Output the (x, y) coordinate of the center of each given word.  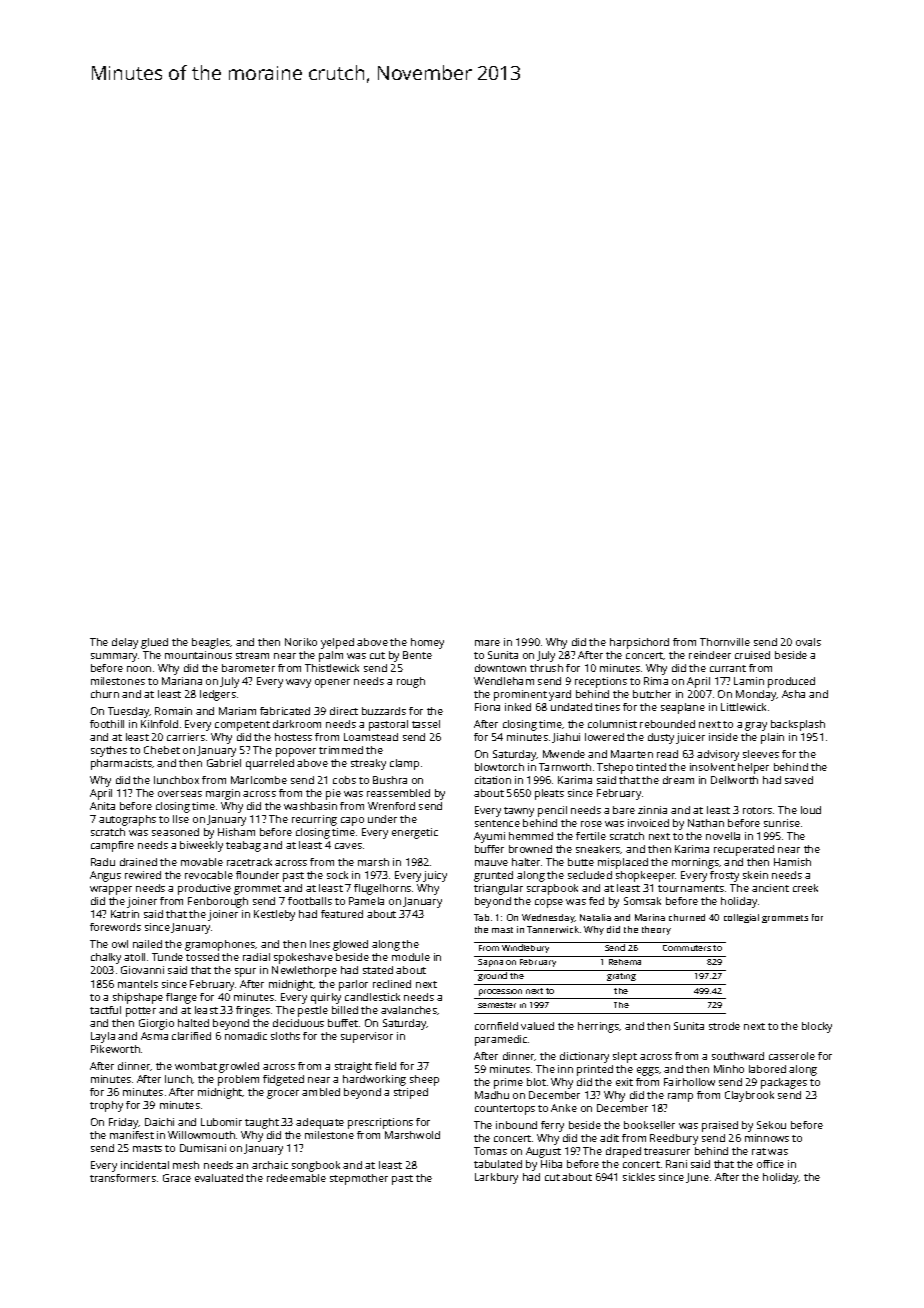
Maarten (632, 754)
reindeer (710, 655)
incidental (145, 1165)
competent (242, 726)
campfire (112, 846)
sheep (424, 1080)
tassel (426, 724)
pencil (552, 811)
